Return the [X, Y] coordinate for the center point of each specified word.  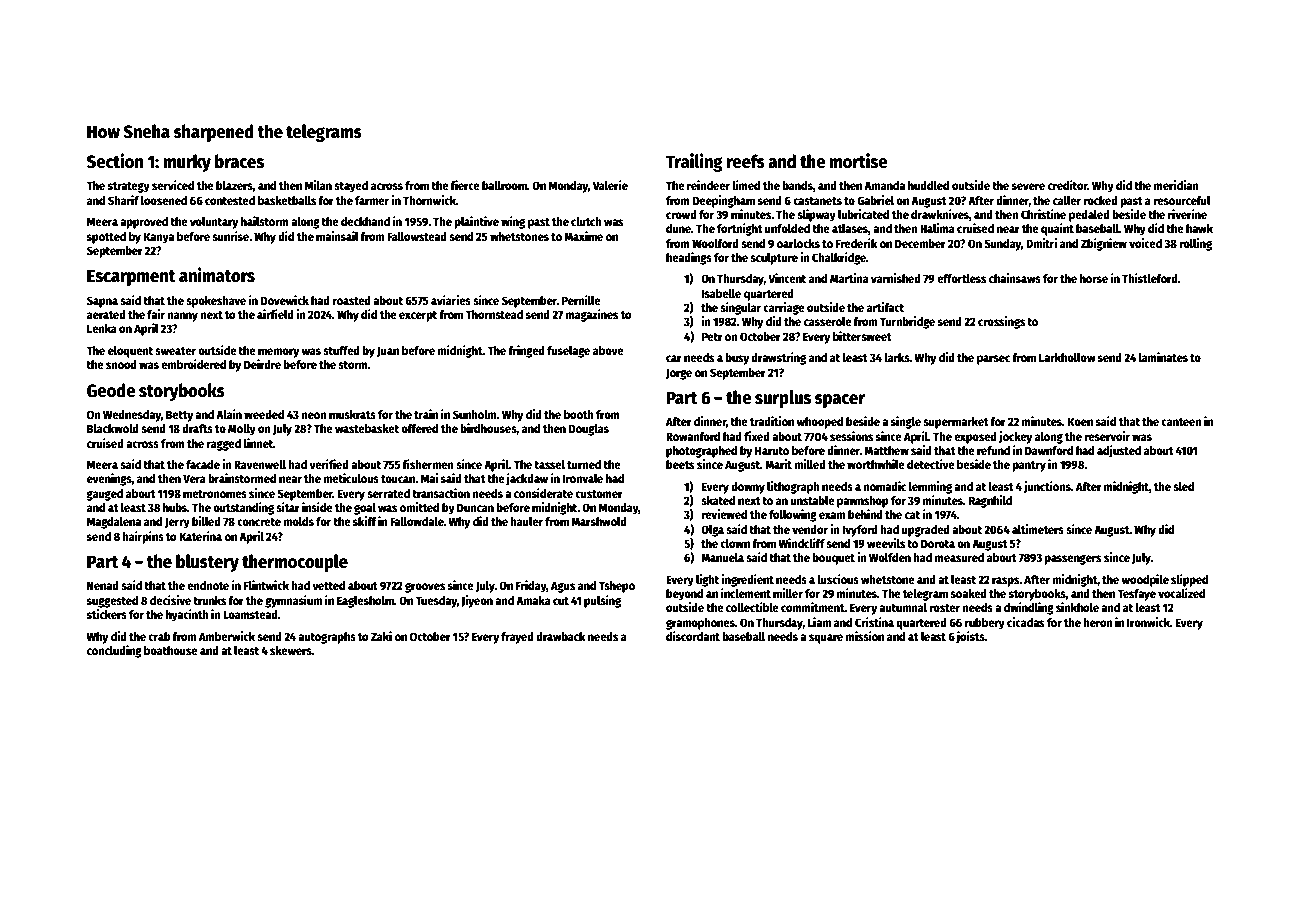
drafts [197, 428]
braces [239, 161]
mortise [858, 161]
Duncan [475, 507]
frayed [517, 638]
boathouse [171, 650]
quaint [1057, 229]
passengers [1072, 560]
